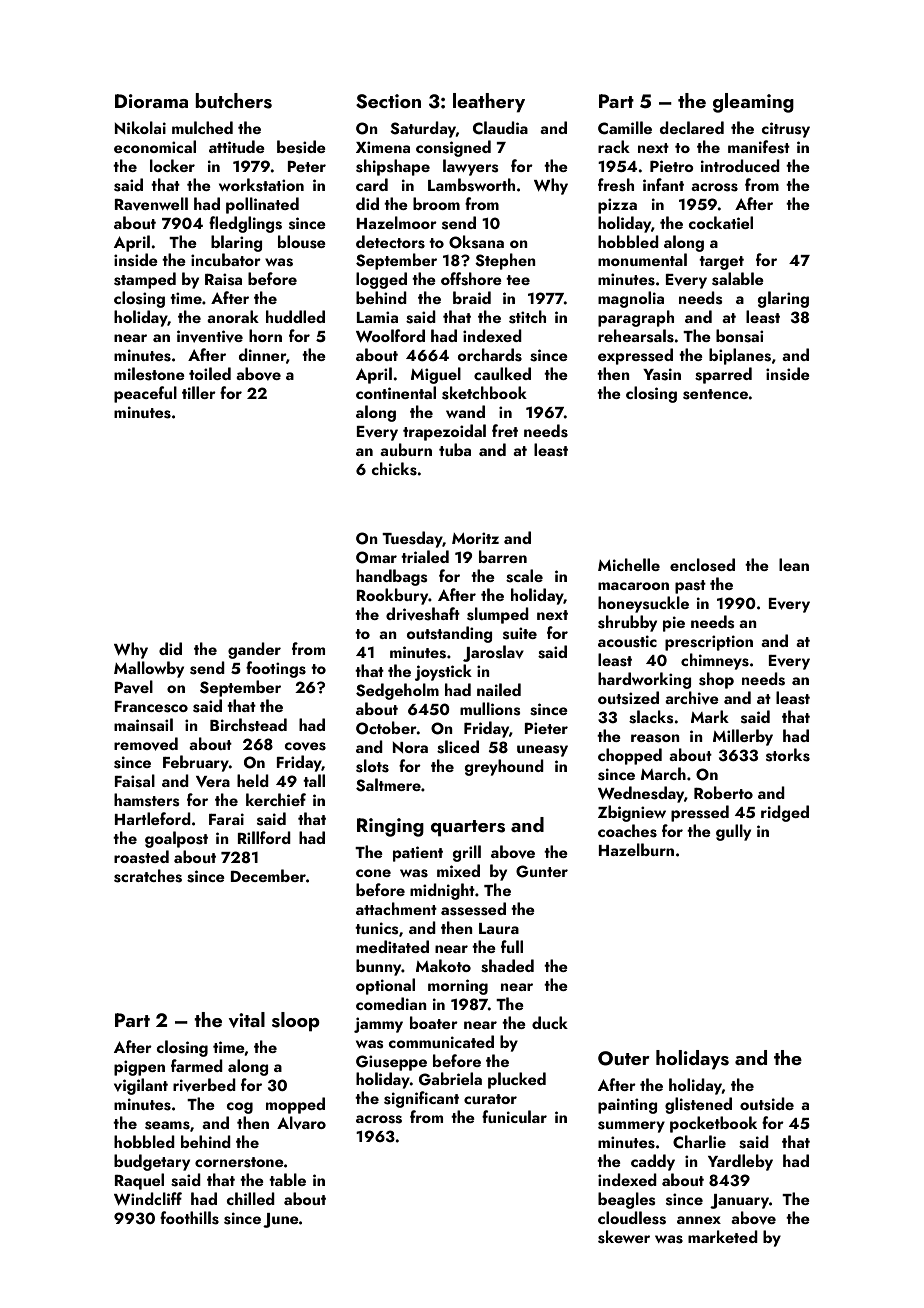 The height and width of the page is (1308, 924). I want to click on beside, so click(301, 147).
